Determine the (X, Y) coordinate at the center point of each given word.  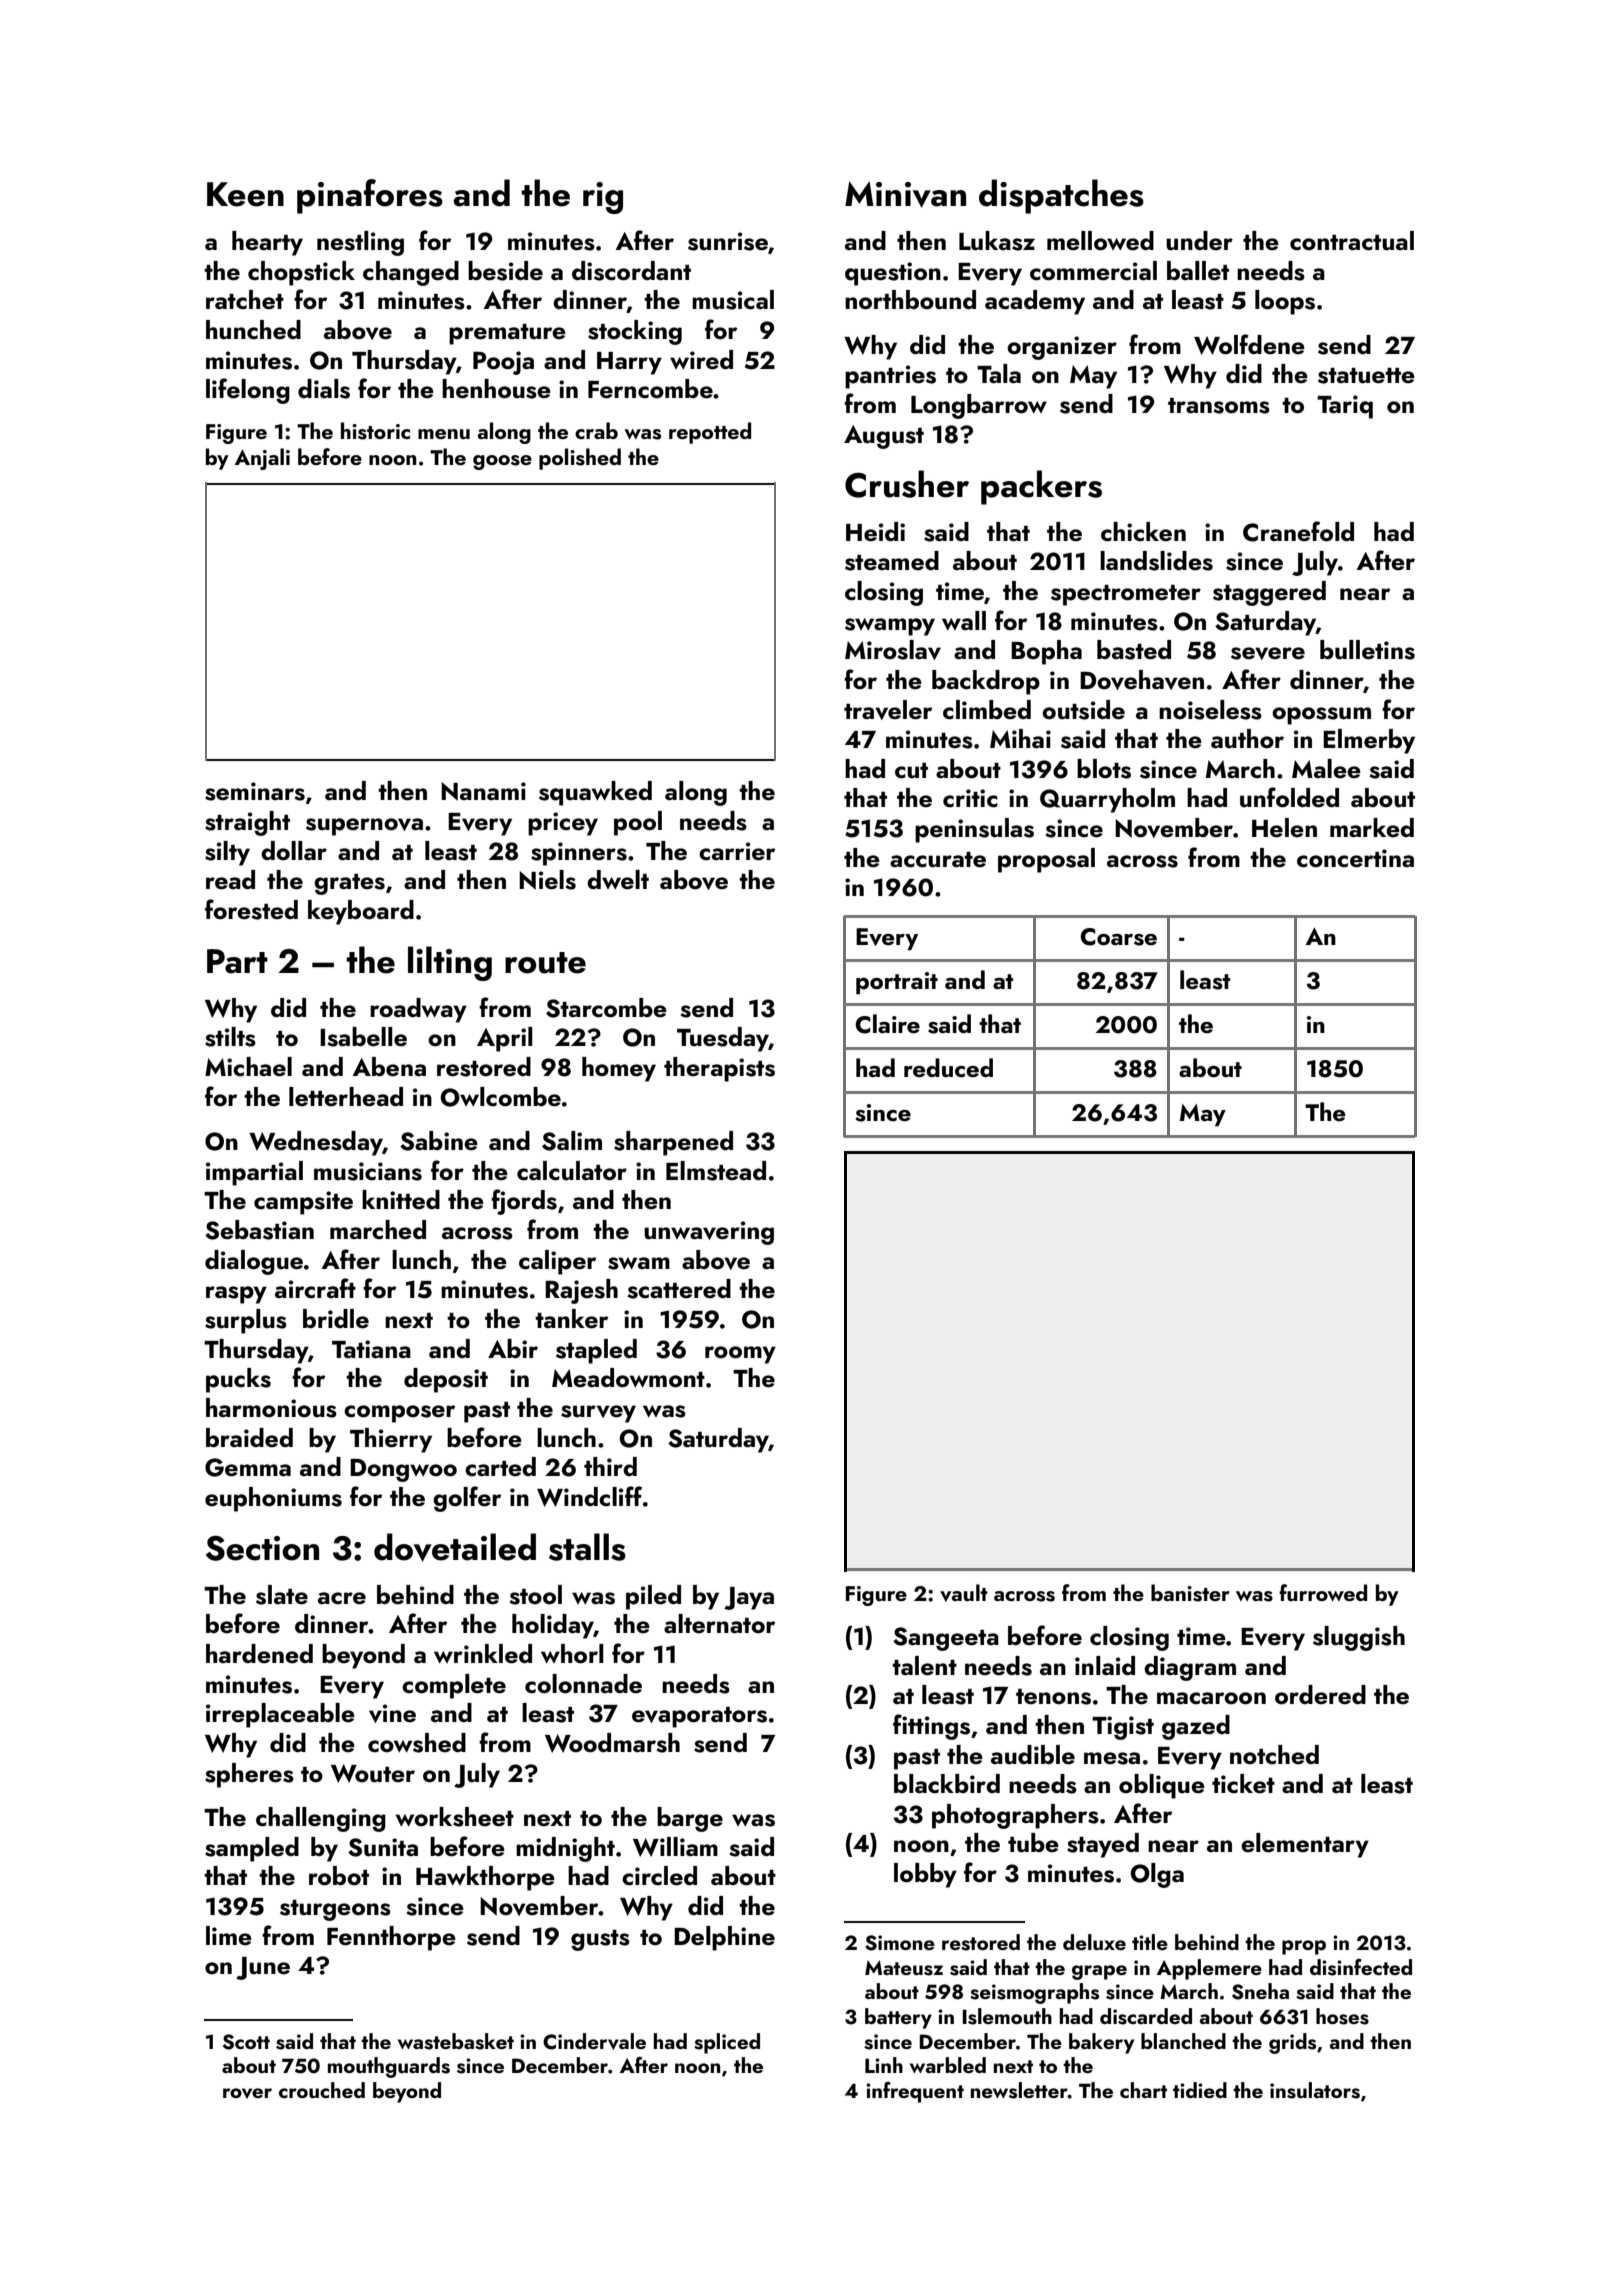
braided (249, 1438)
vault (964, 1593)
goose (502, 462)
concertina (1355, 858)
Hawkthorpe (485, 1878)
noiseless (1210, 710)
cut (911, 771)
